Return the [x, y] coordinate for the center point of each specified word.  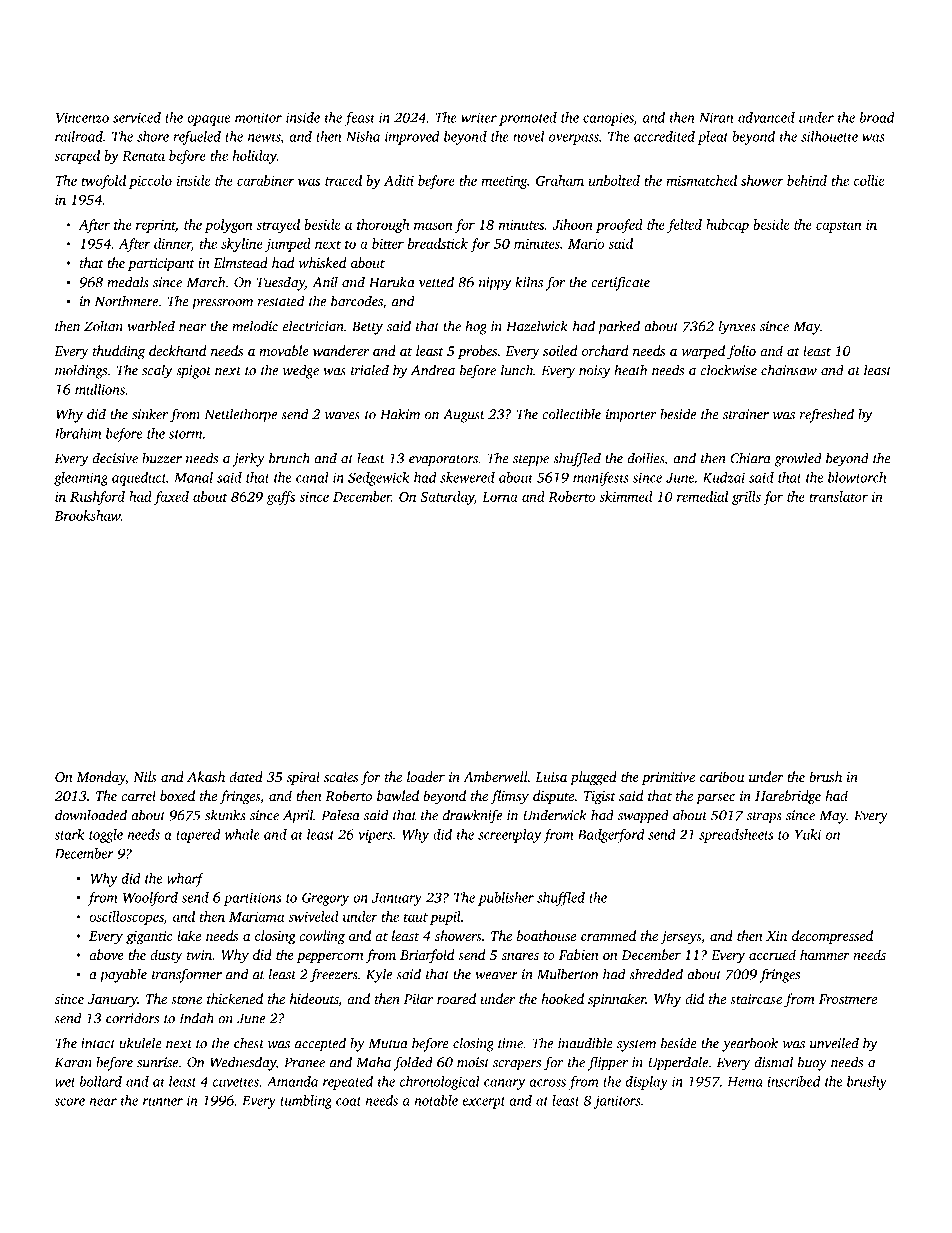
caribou [722, 776]
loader [426, 776]
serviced [137, 117]
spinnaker [617, 1000]
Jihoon [572, 224]
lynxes [737, 327]
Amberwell [495, 776]
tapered [198, 836]
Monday [101, 778]
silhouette [829, 136]
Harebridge [788, 797]
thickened [235, 998]
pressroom [222, 304]
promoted [528, 119]
